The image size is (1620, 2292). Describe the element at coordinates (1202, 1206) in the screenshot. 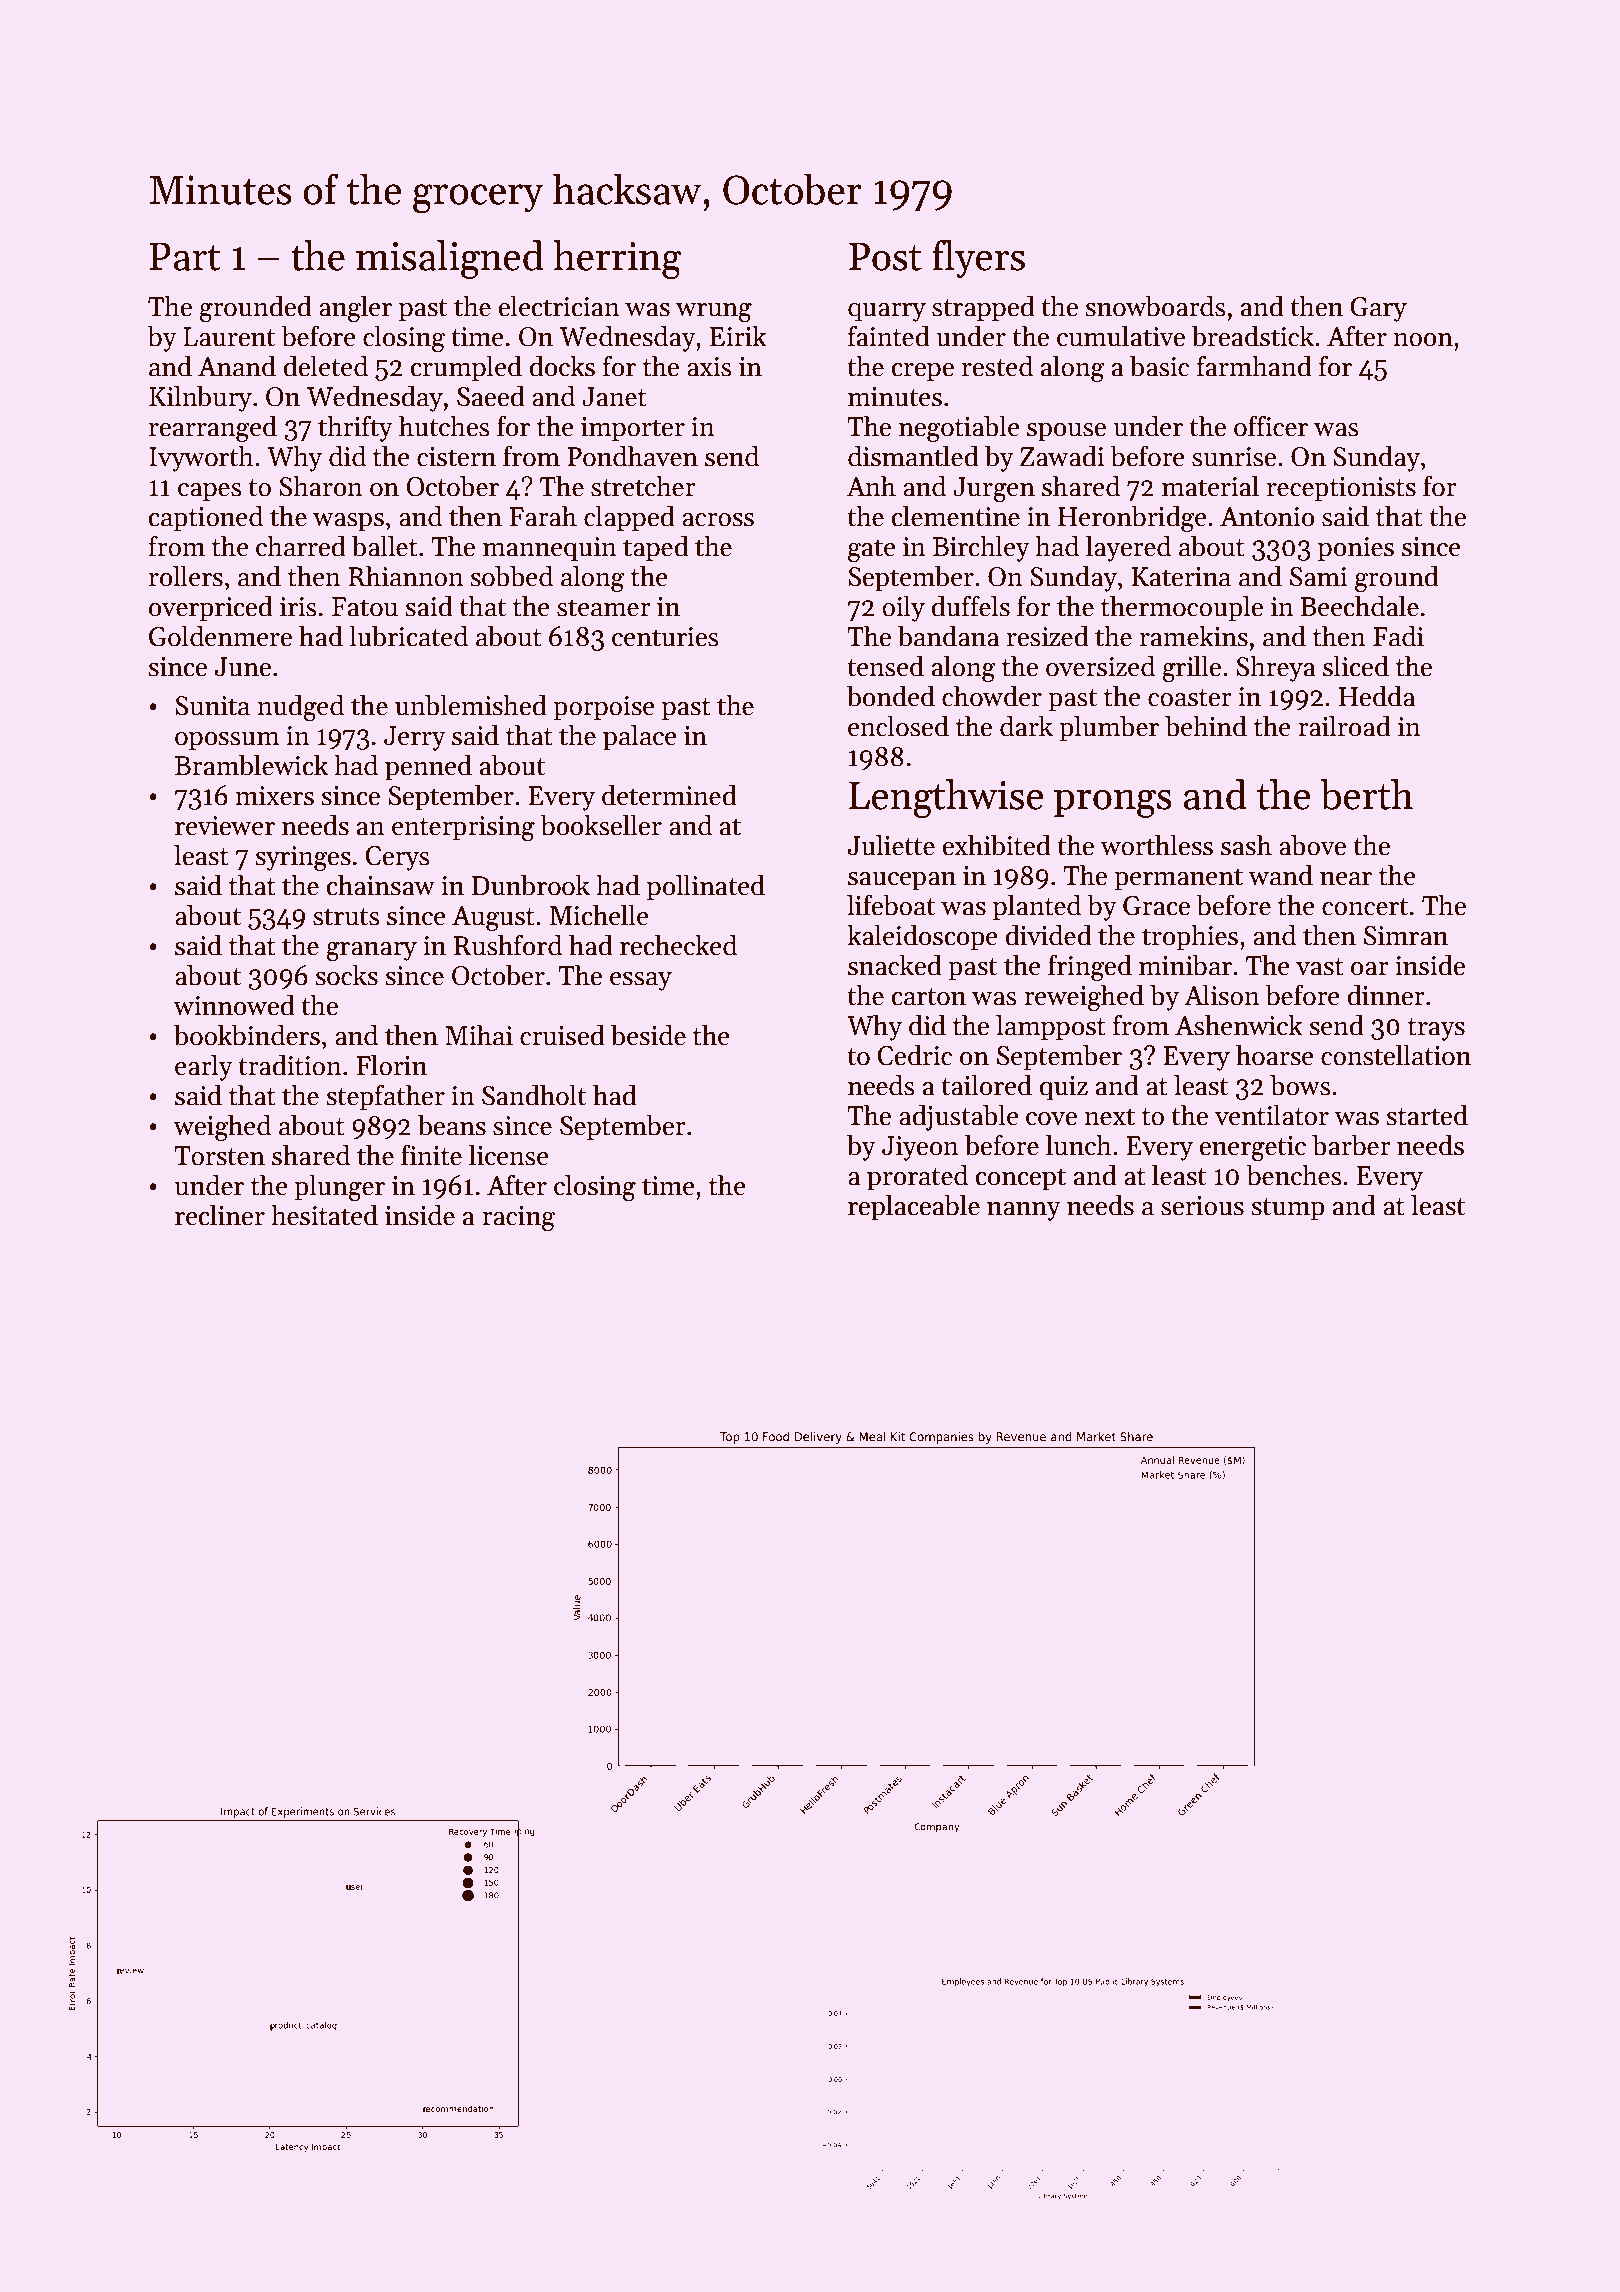

I see `serious` at that location.
